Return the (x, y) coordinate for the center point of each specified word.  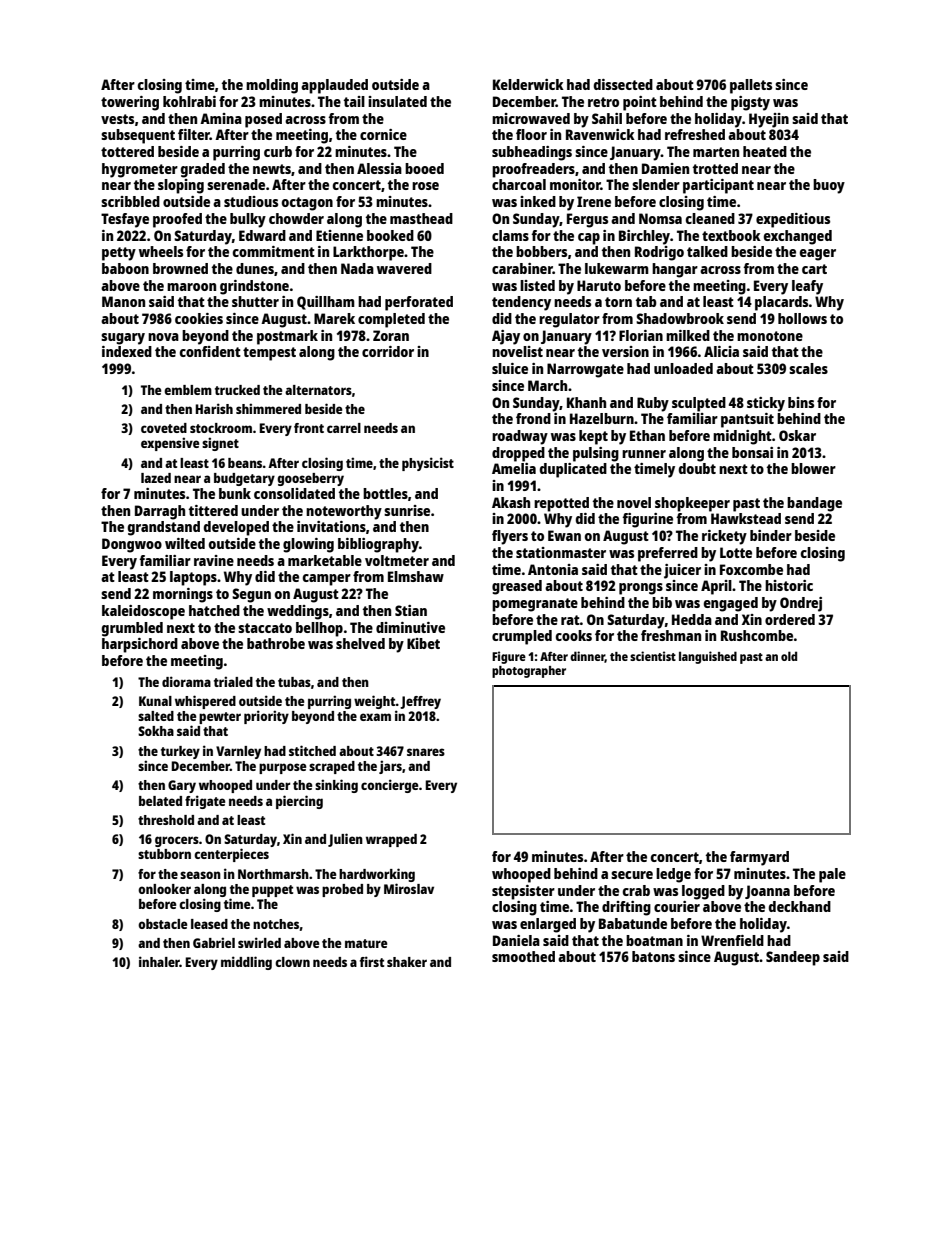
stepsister (523, 892)
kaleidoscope (143, 612)
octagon (307, 204)
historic (789, 585)
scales (808, 368)
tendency (521, 303)
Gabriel (214, 942)
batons (653, 956)
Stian (411, 610)
